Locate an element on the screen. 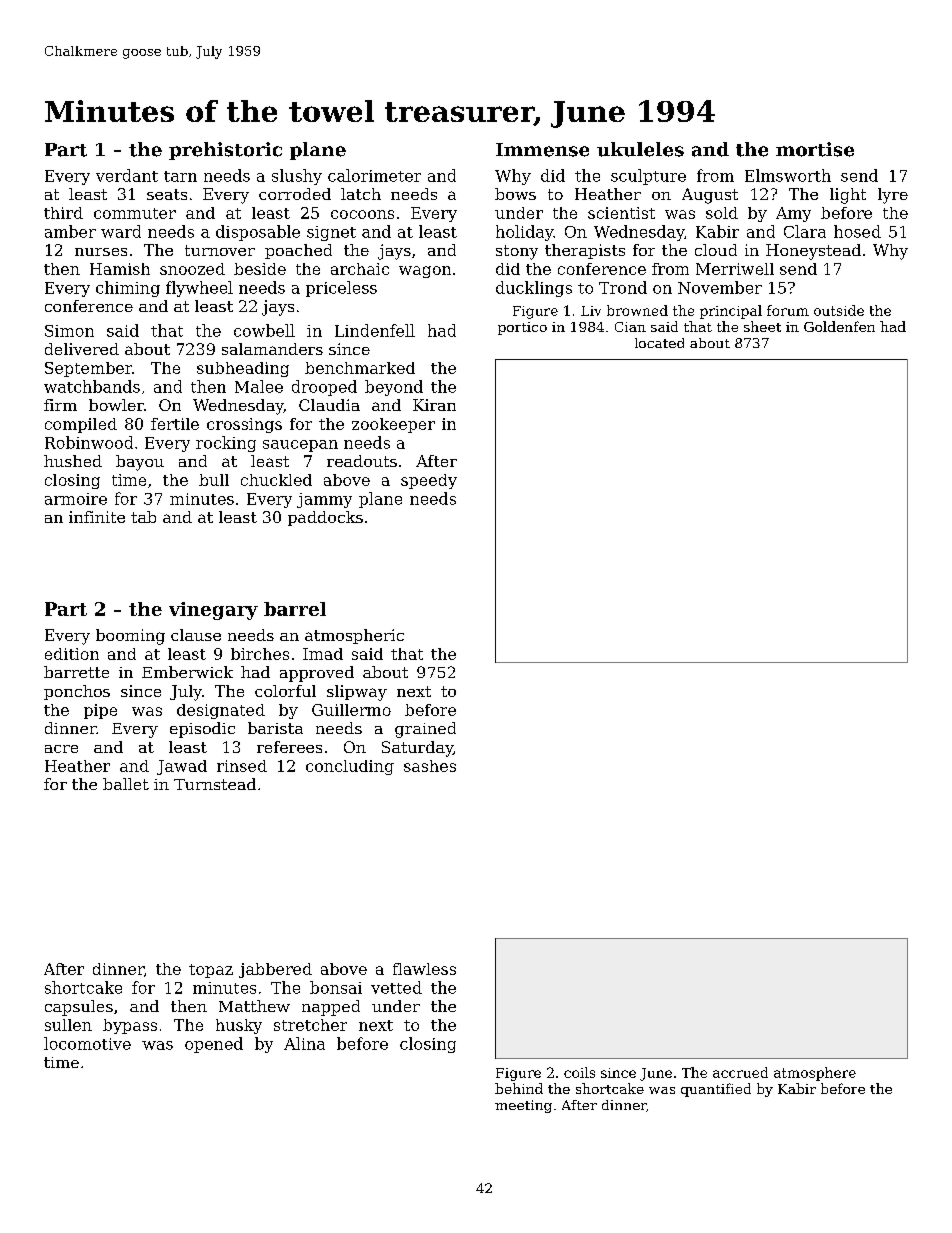  concluding is located at coordinates (350, 767).
